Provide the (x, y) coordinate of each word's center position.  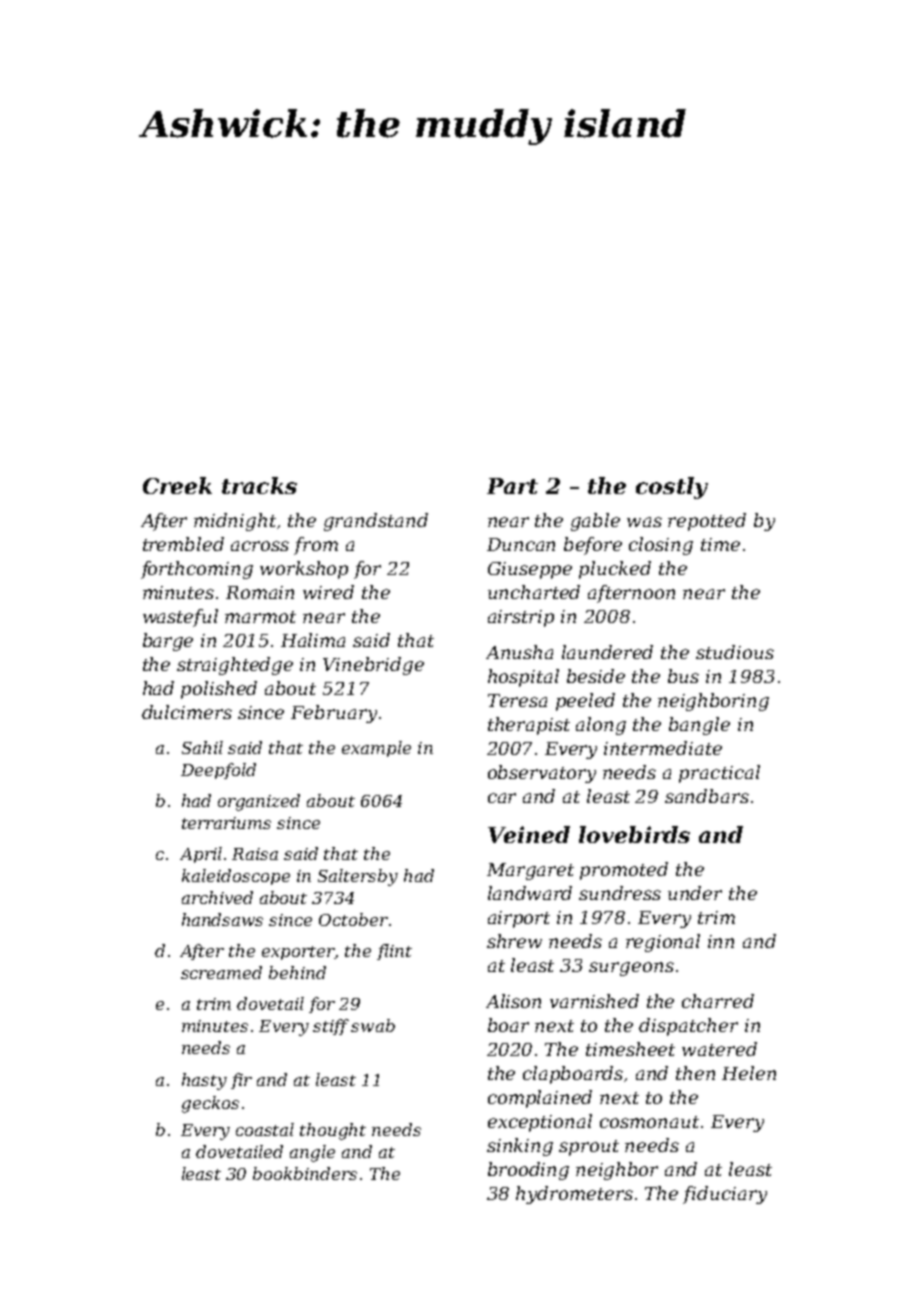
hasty (204, 1081)
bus (683, 676)
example (376, 749)
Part (512, 486)
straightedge (235, 666)
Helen (749, 1073)
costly (672, 488)
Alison (513, 1001)
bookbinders (305, 1173)
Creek (177, 485)
